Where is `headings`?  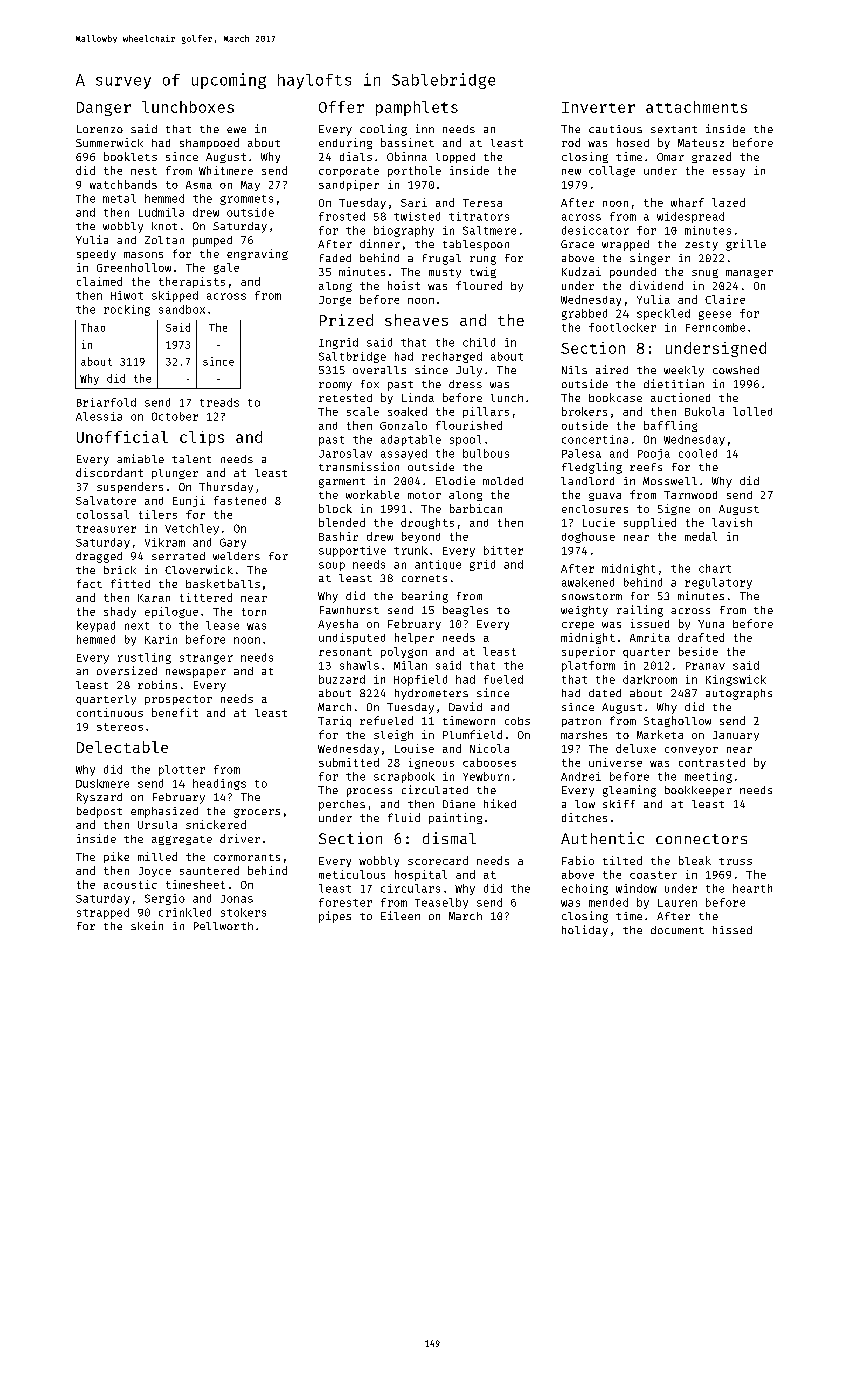 headings is located at coordinates (219, 784).
